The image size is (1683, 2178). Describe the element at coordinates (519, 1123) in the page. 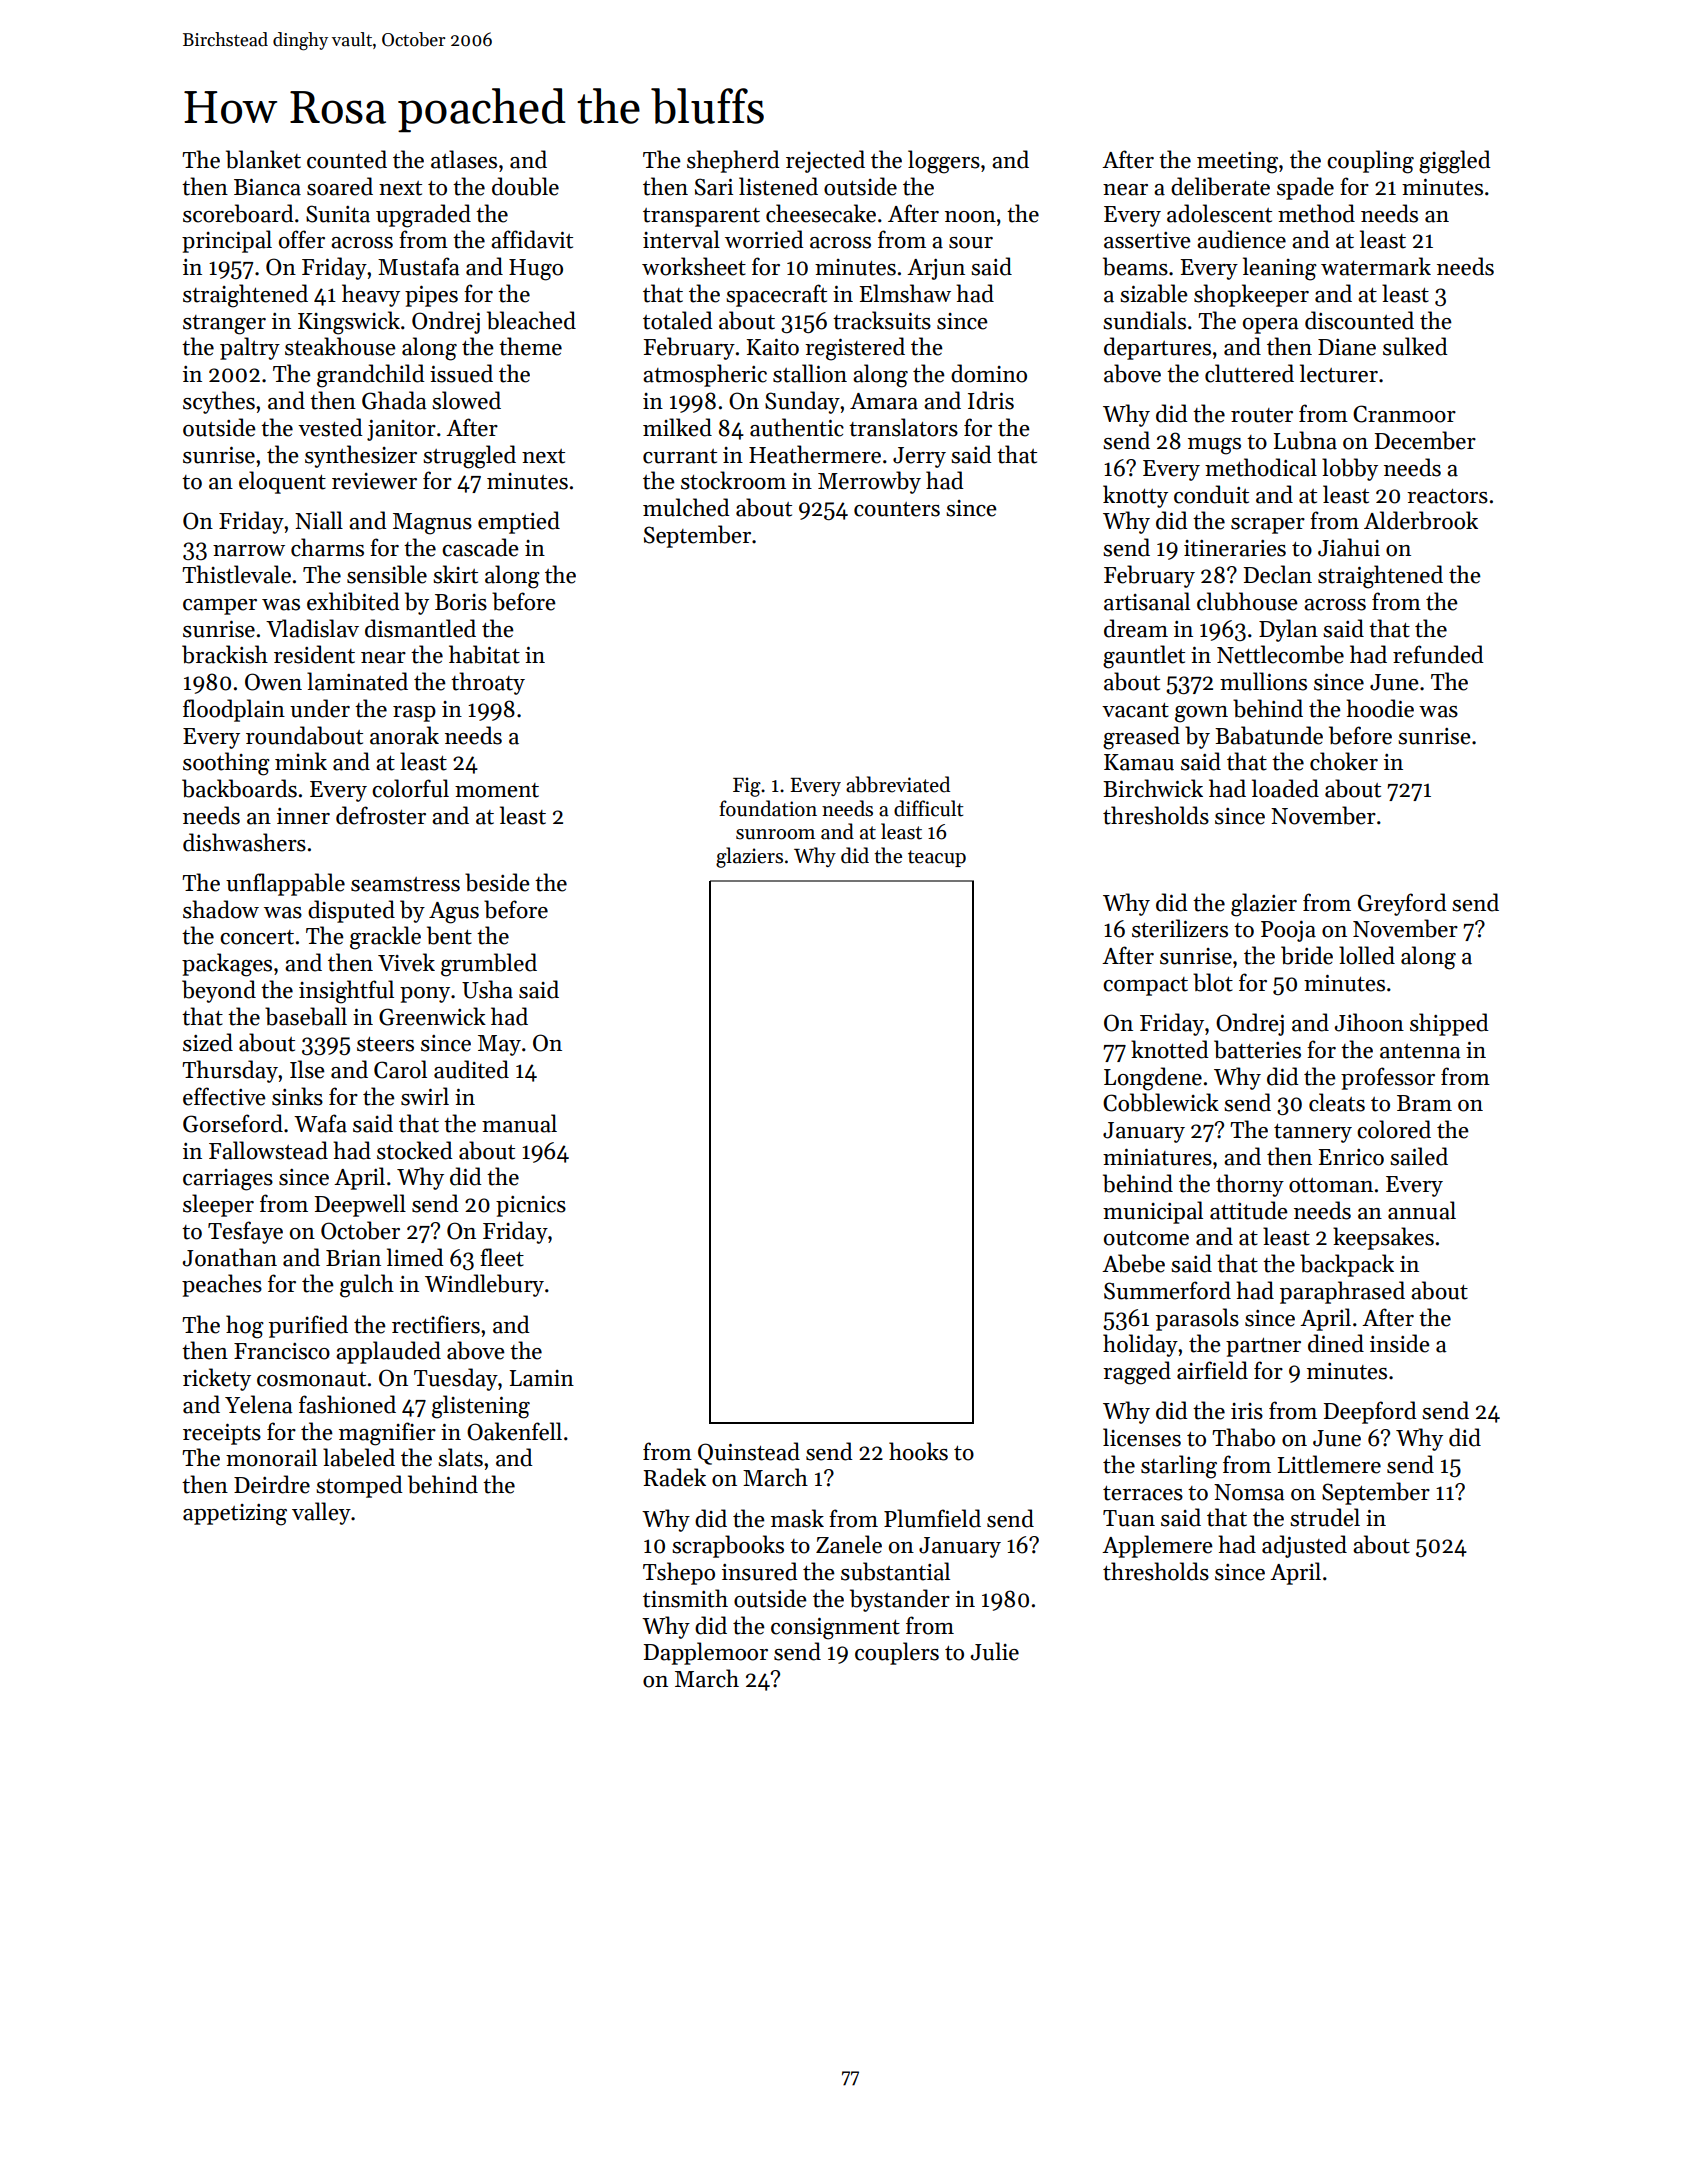

I see `manual` at that location.
